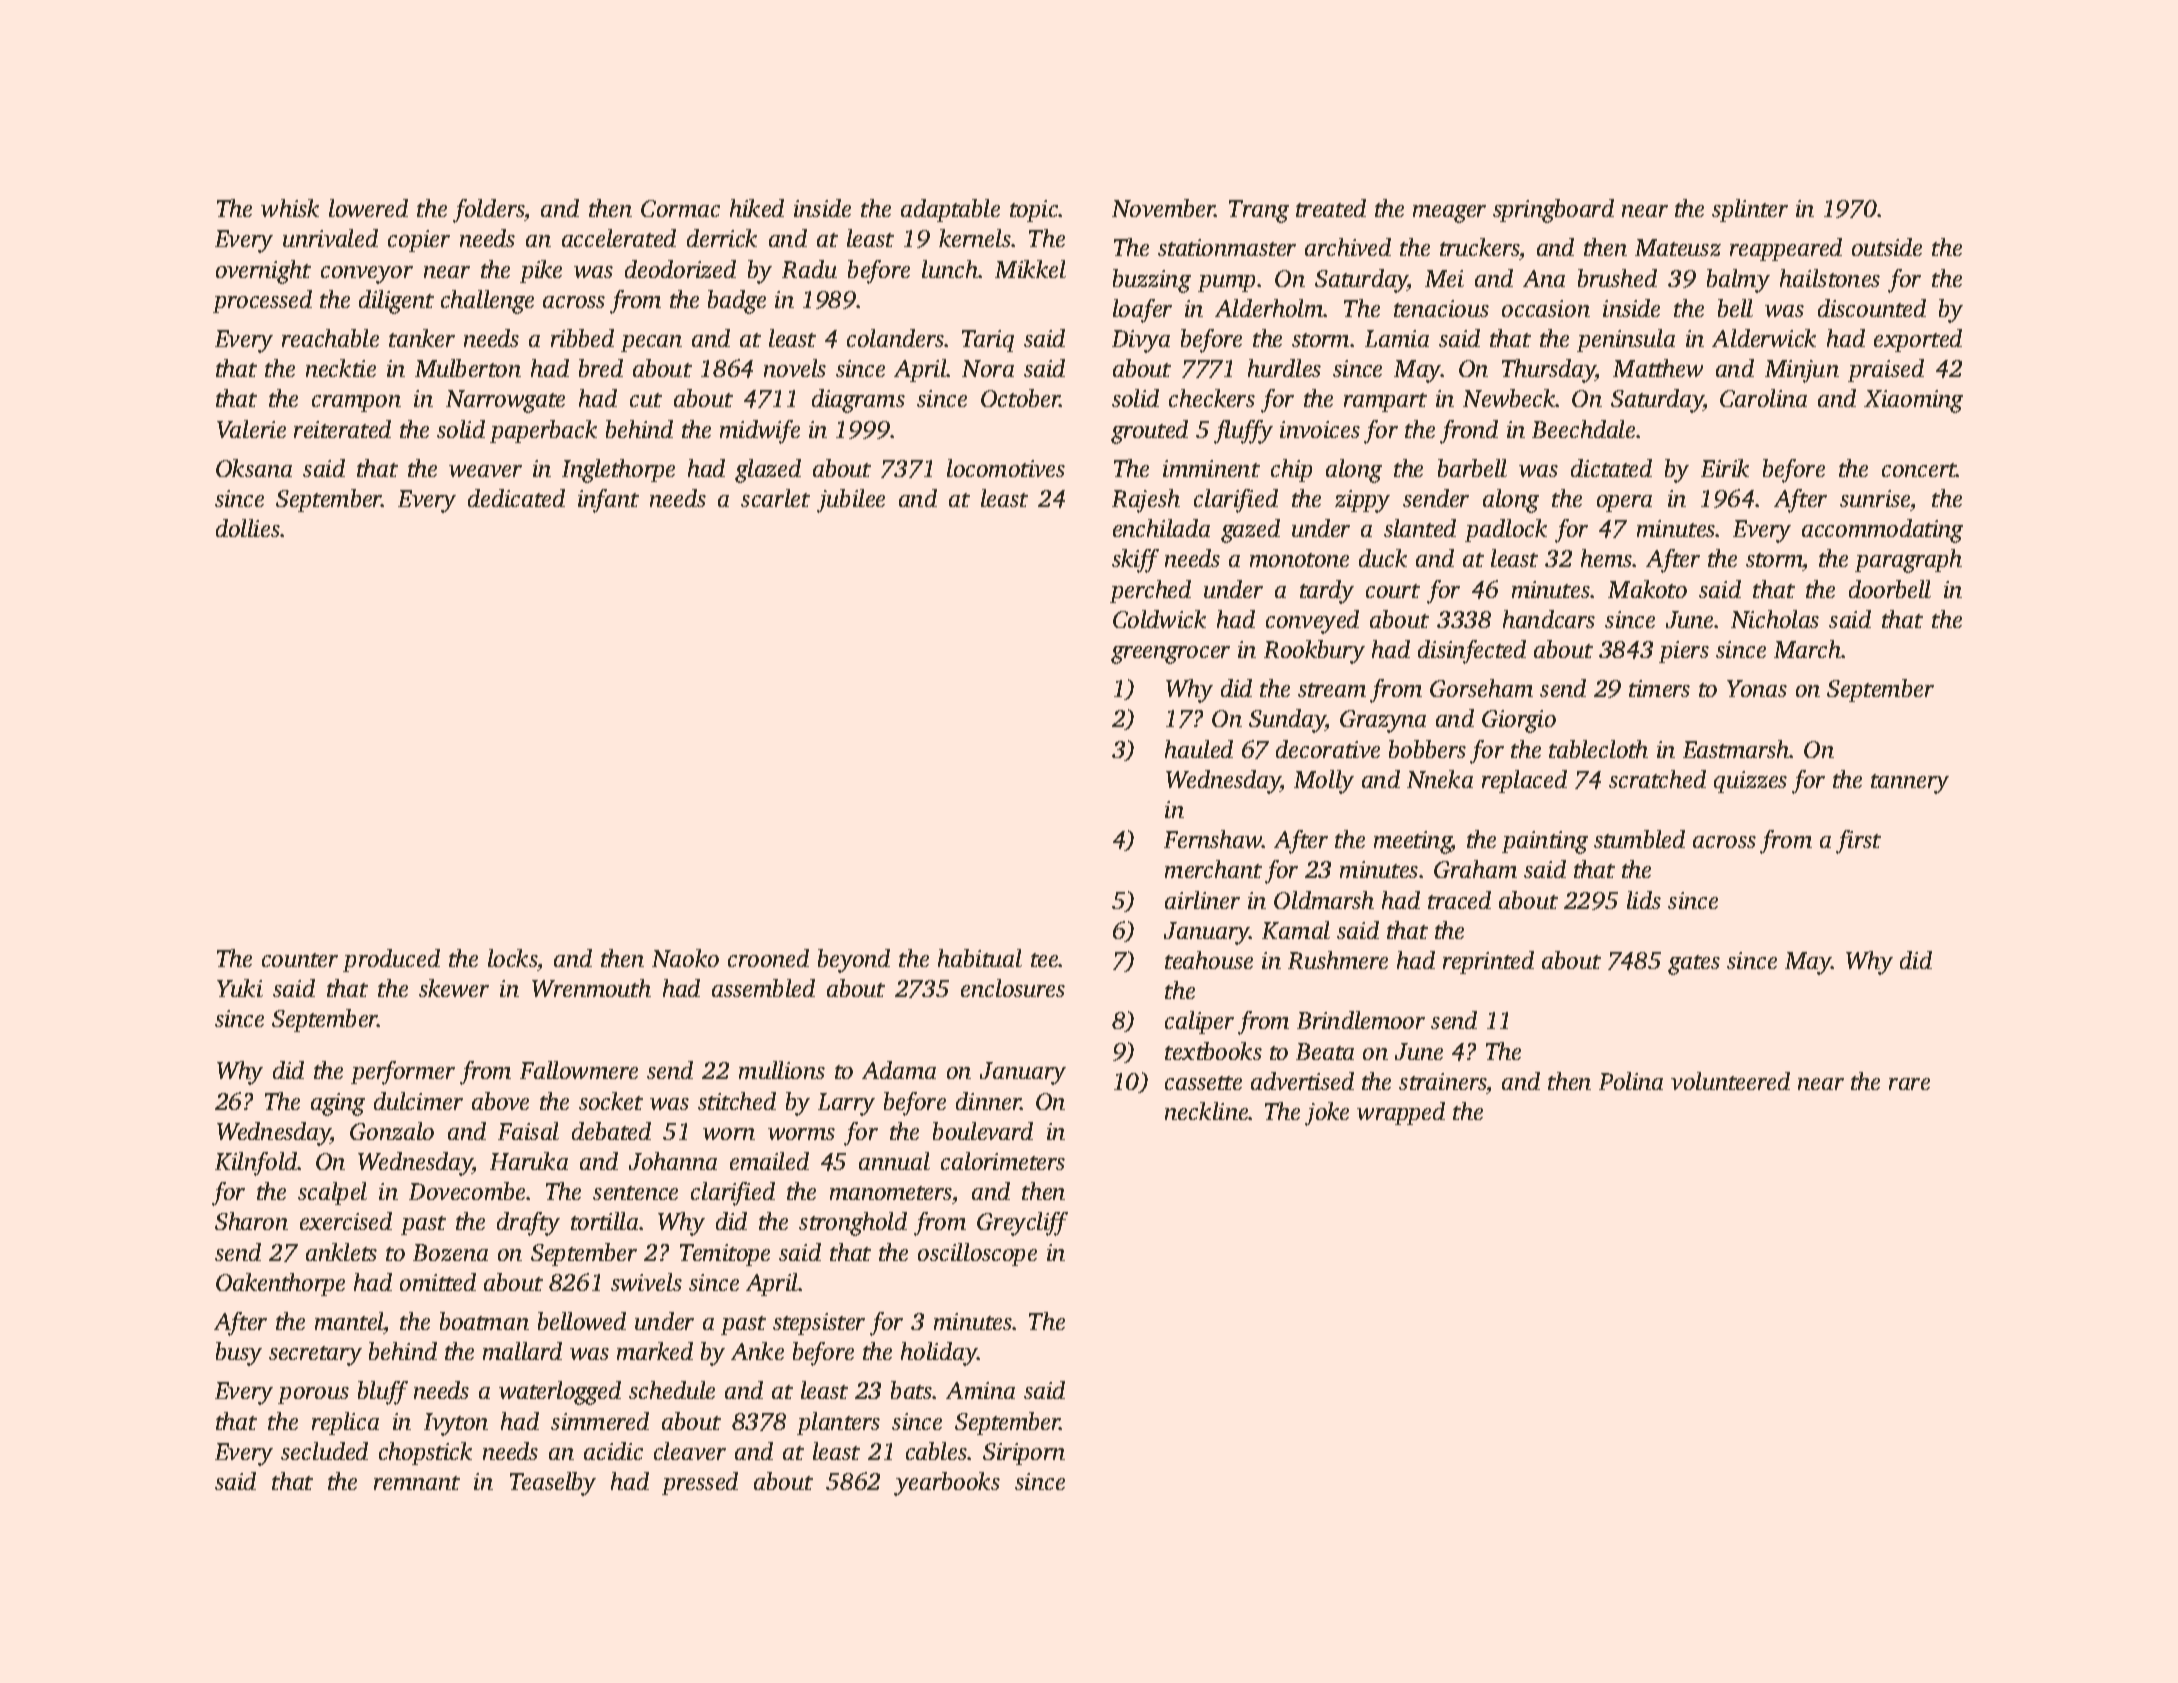 This screenshot has height=1683, width=2178. What do you see at coordinates (608, 501) in the screenshot?
I see `infant` at bounding box center [608, 501].
